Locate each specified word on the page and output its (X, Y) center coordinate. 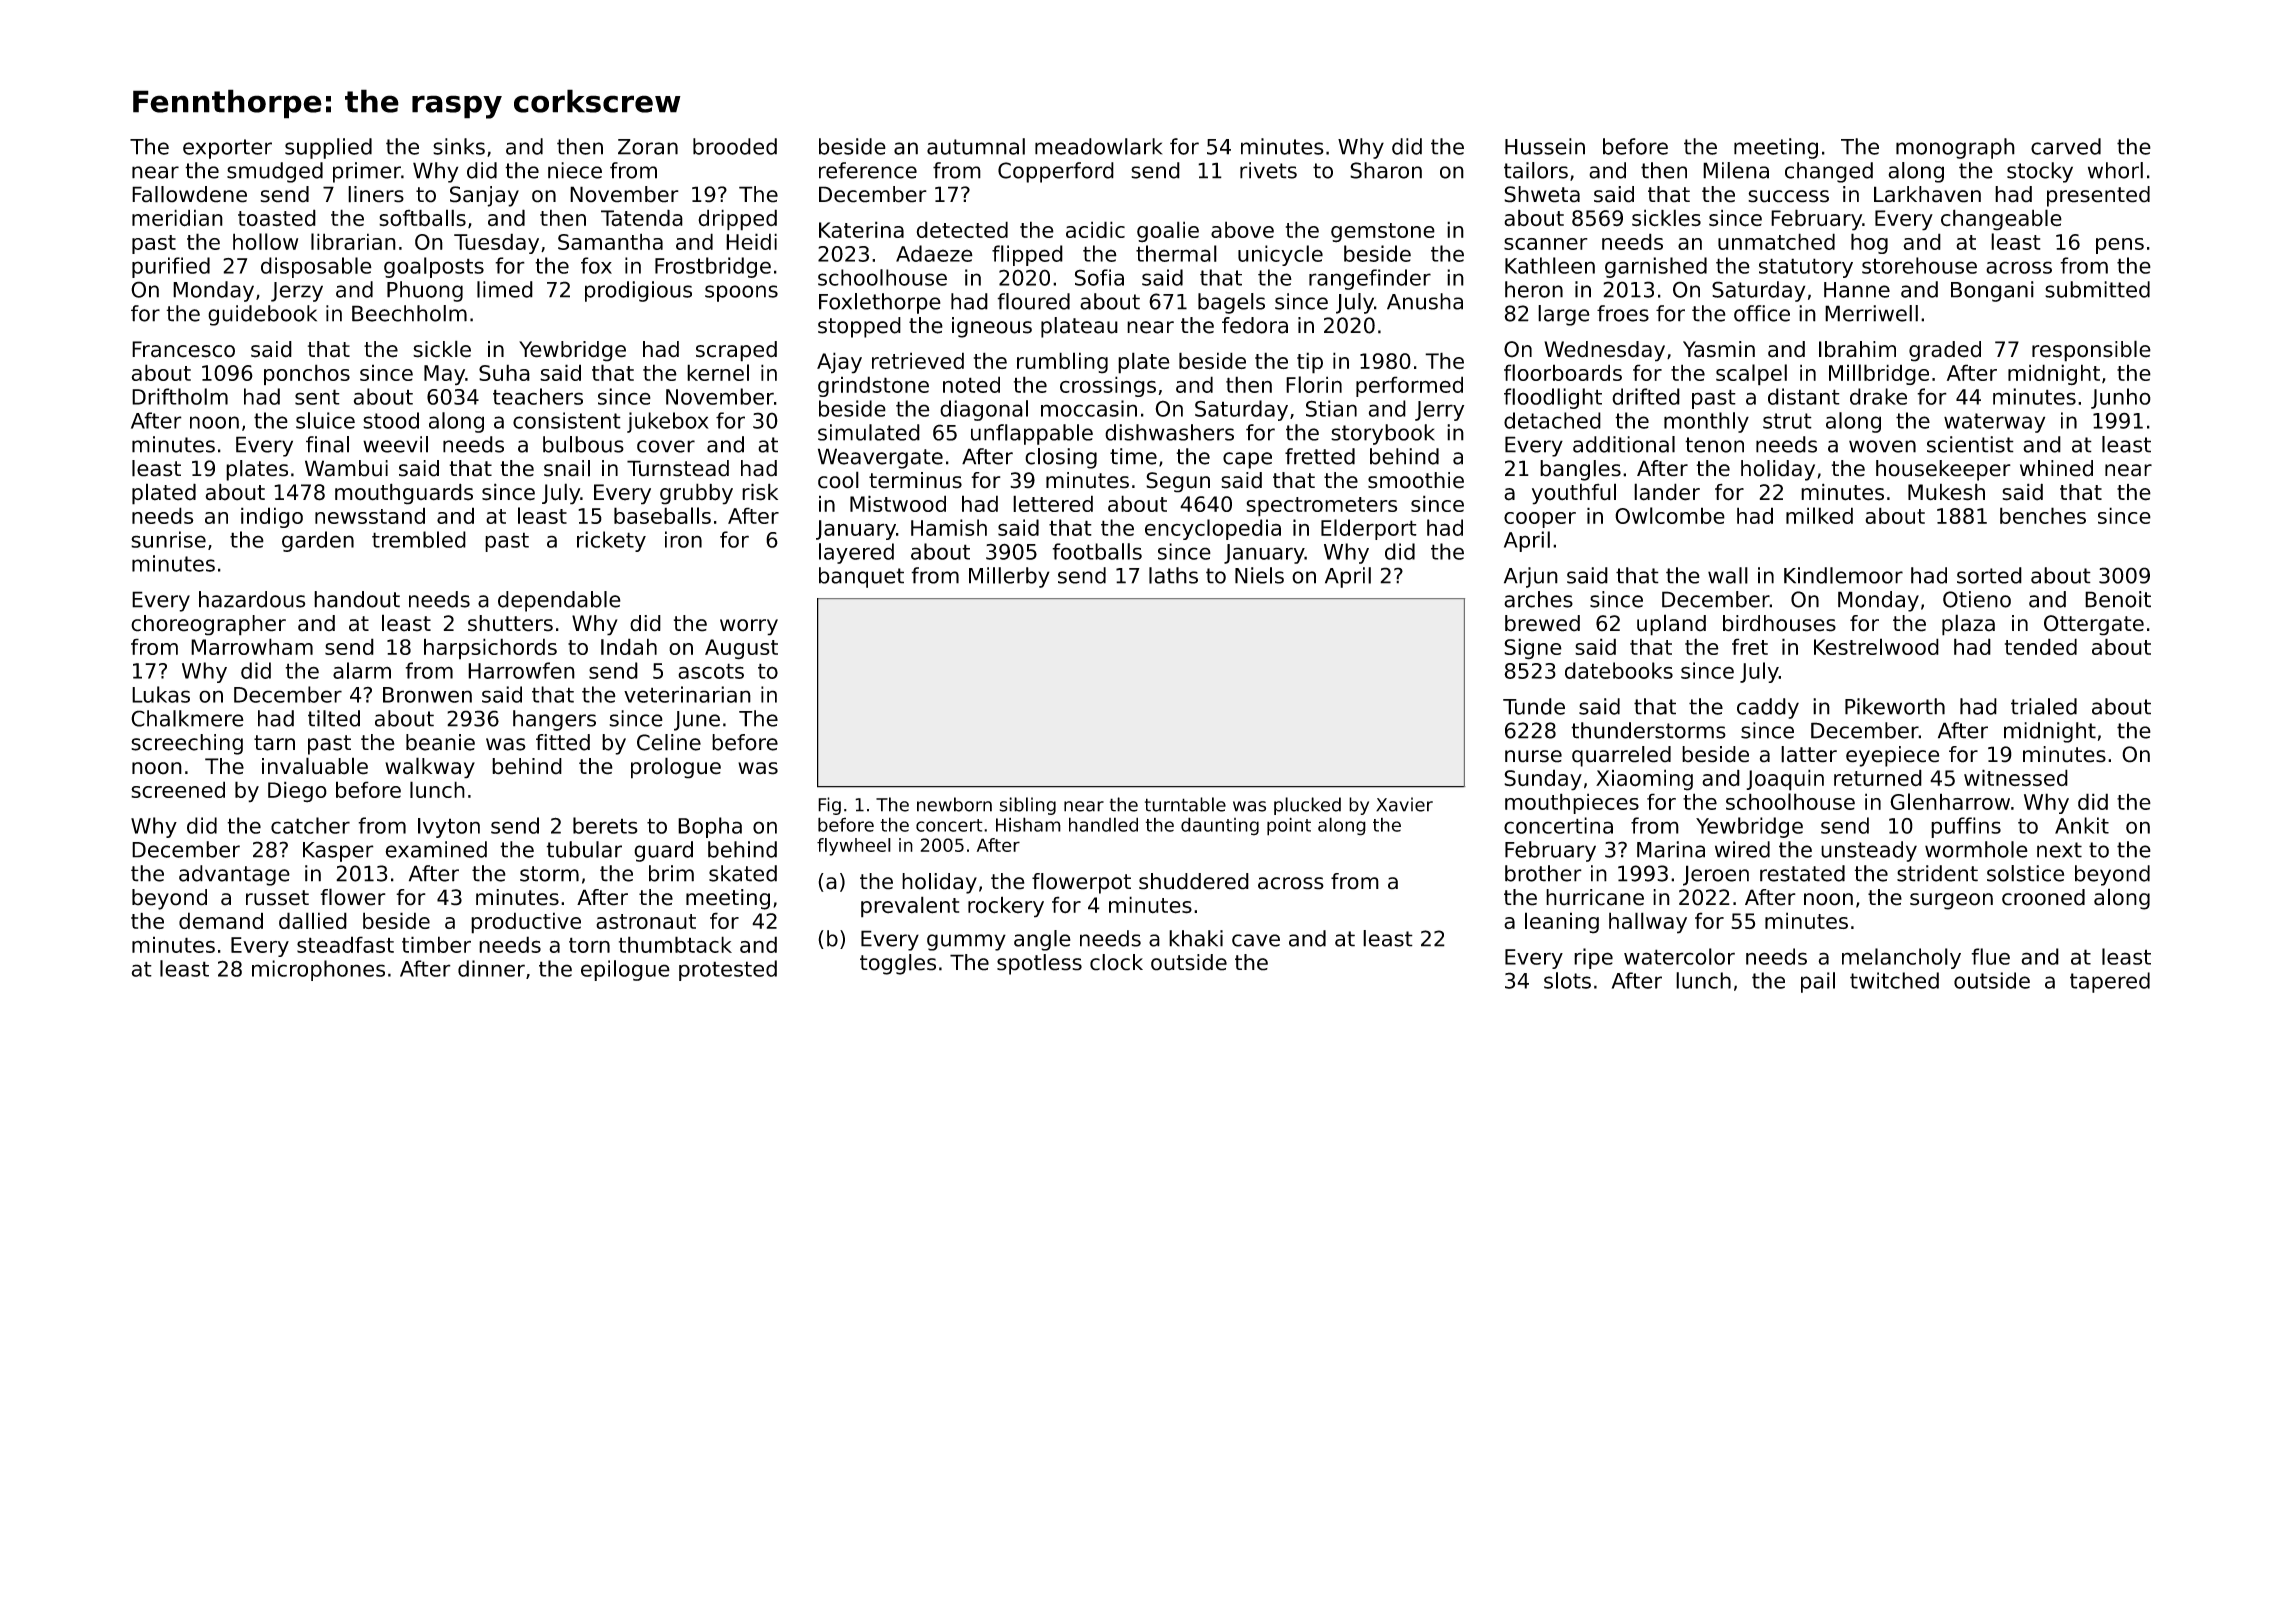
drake (1878, 396)
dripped (737, 220)
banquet (861, 577)
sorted (1989, 575)
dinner (491, 968)
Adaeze (934, 253)
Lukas (161, 694)
